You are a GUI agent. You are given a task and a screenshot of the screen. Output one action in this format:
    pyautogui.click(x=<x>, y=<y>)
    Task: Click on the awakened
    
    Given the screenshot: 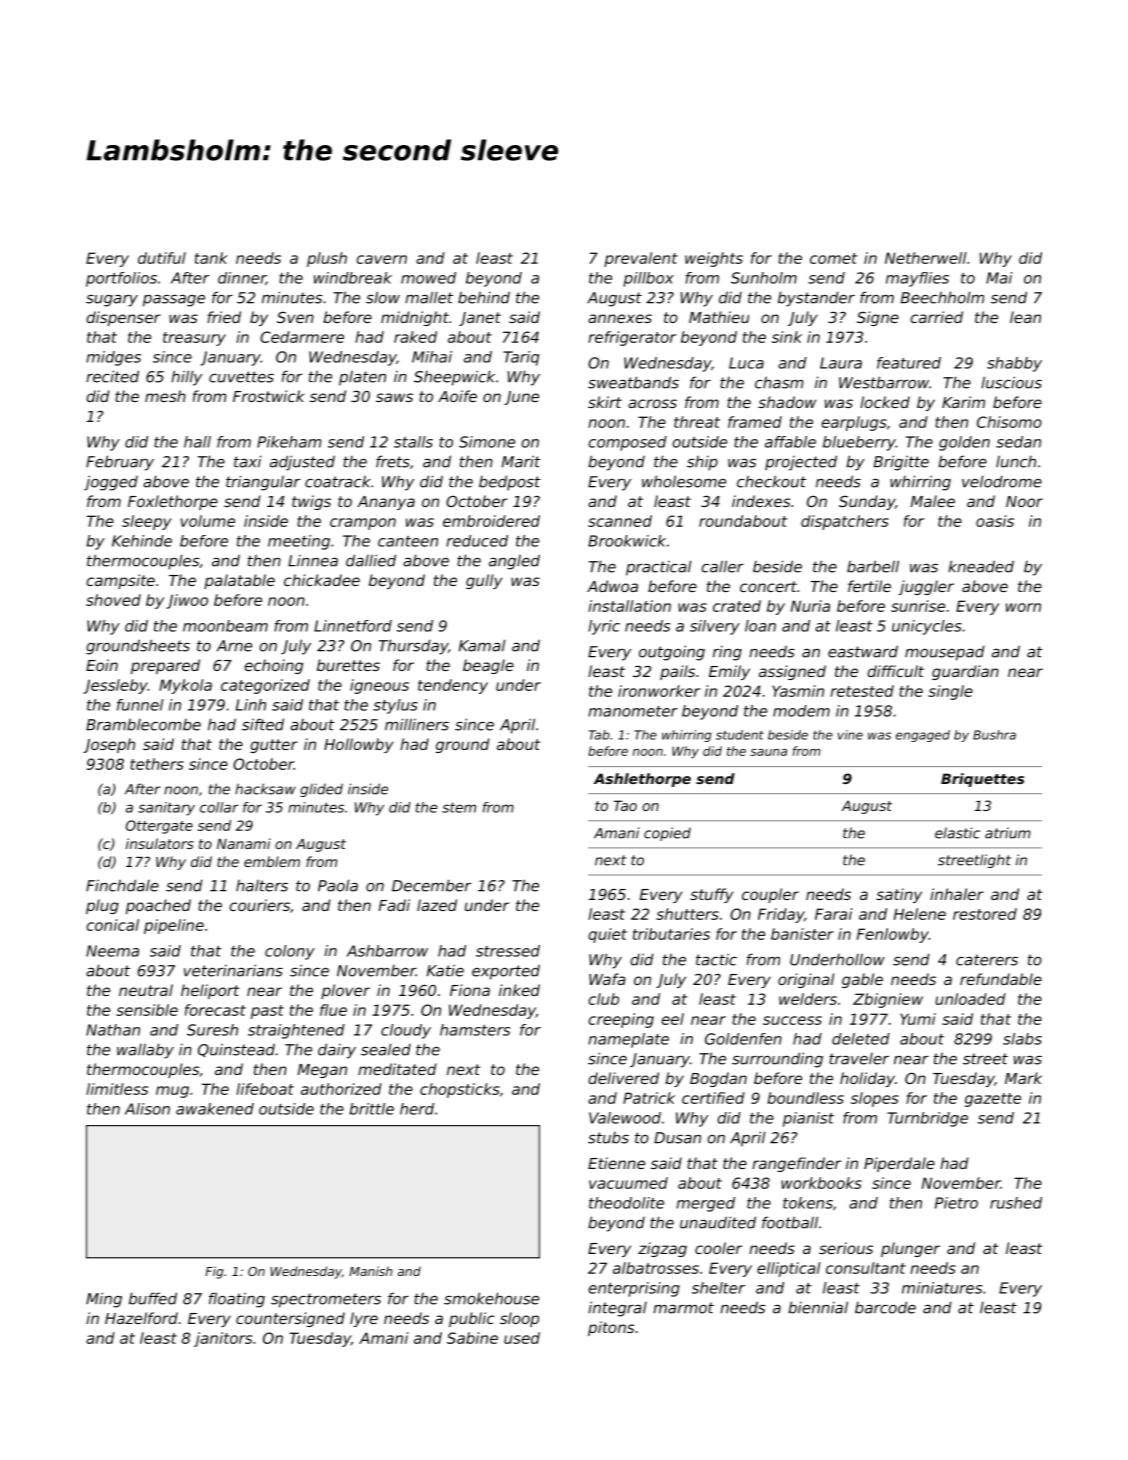 What is the action you would take?
    pyautogui.click(x=215, y=1109)
